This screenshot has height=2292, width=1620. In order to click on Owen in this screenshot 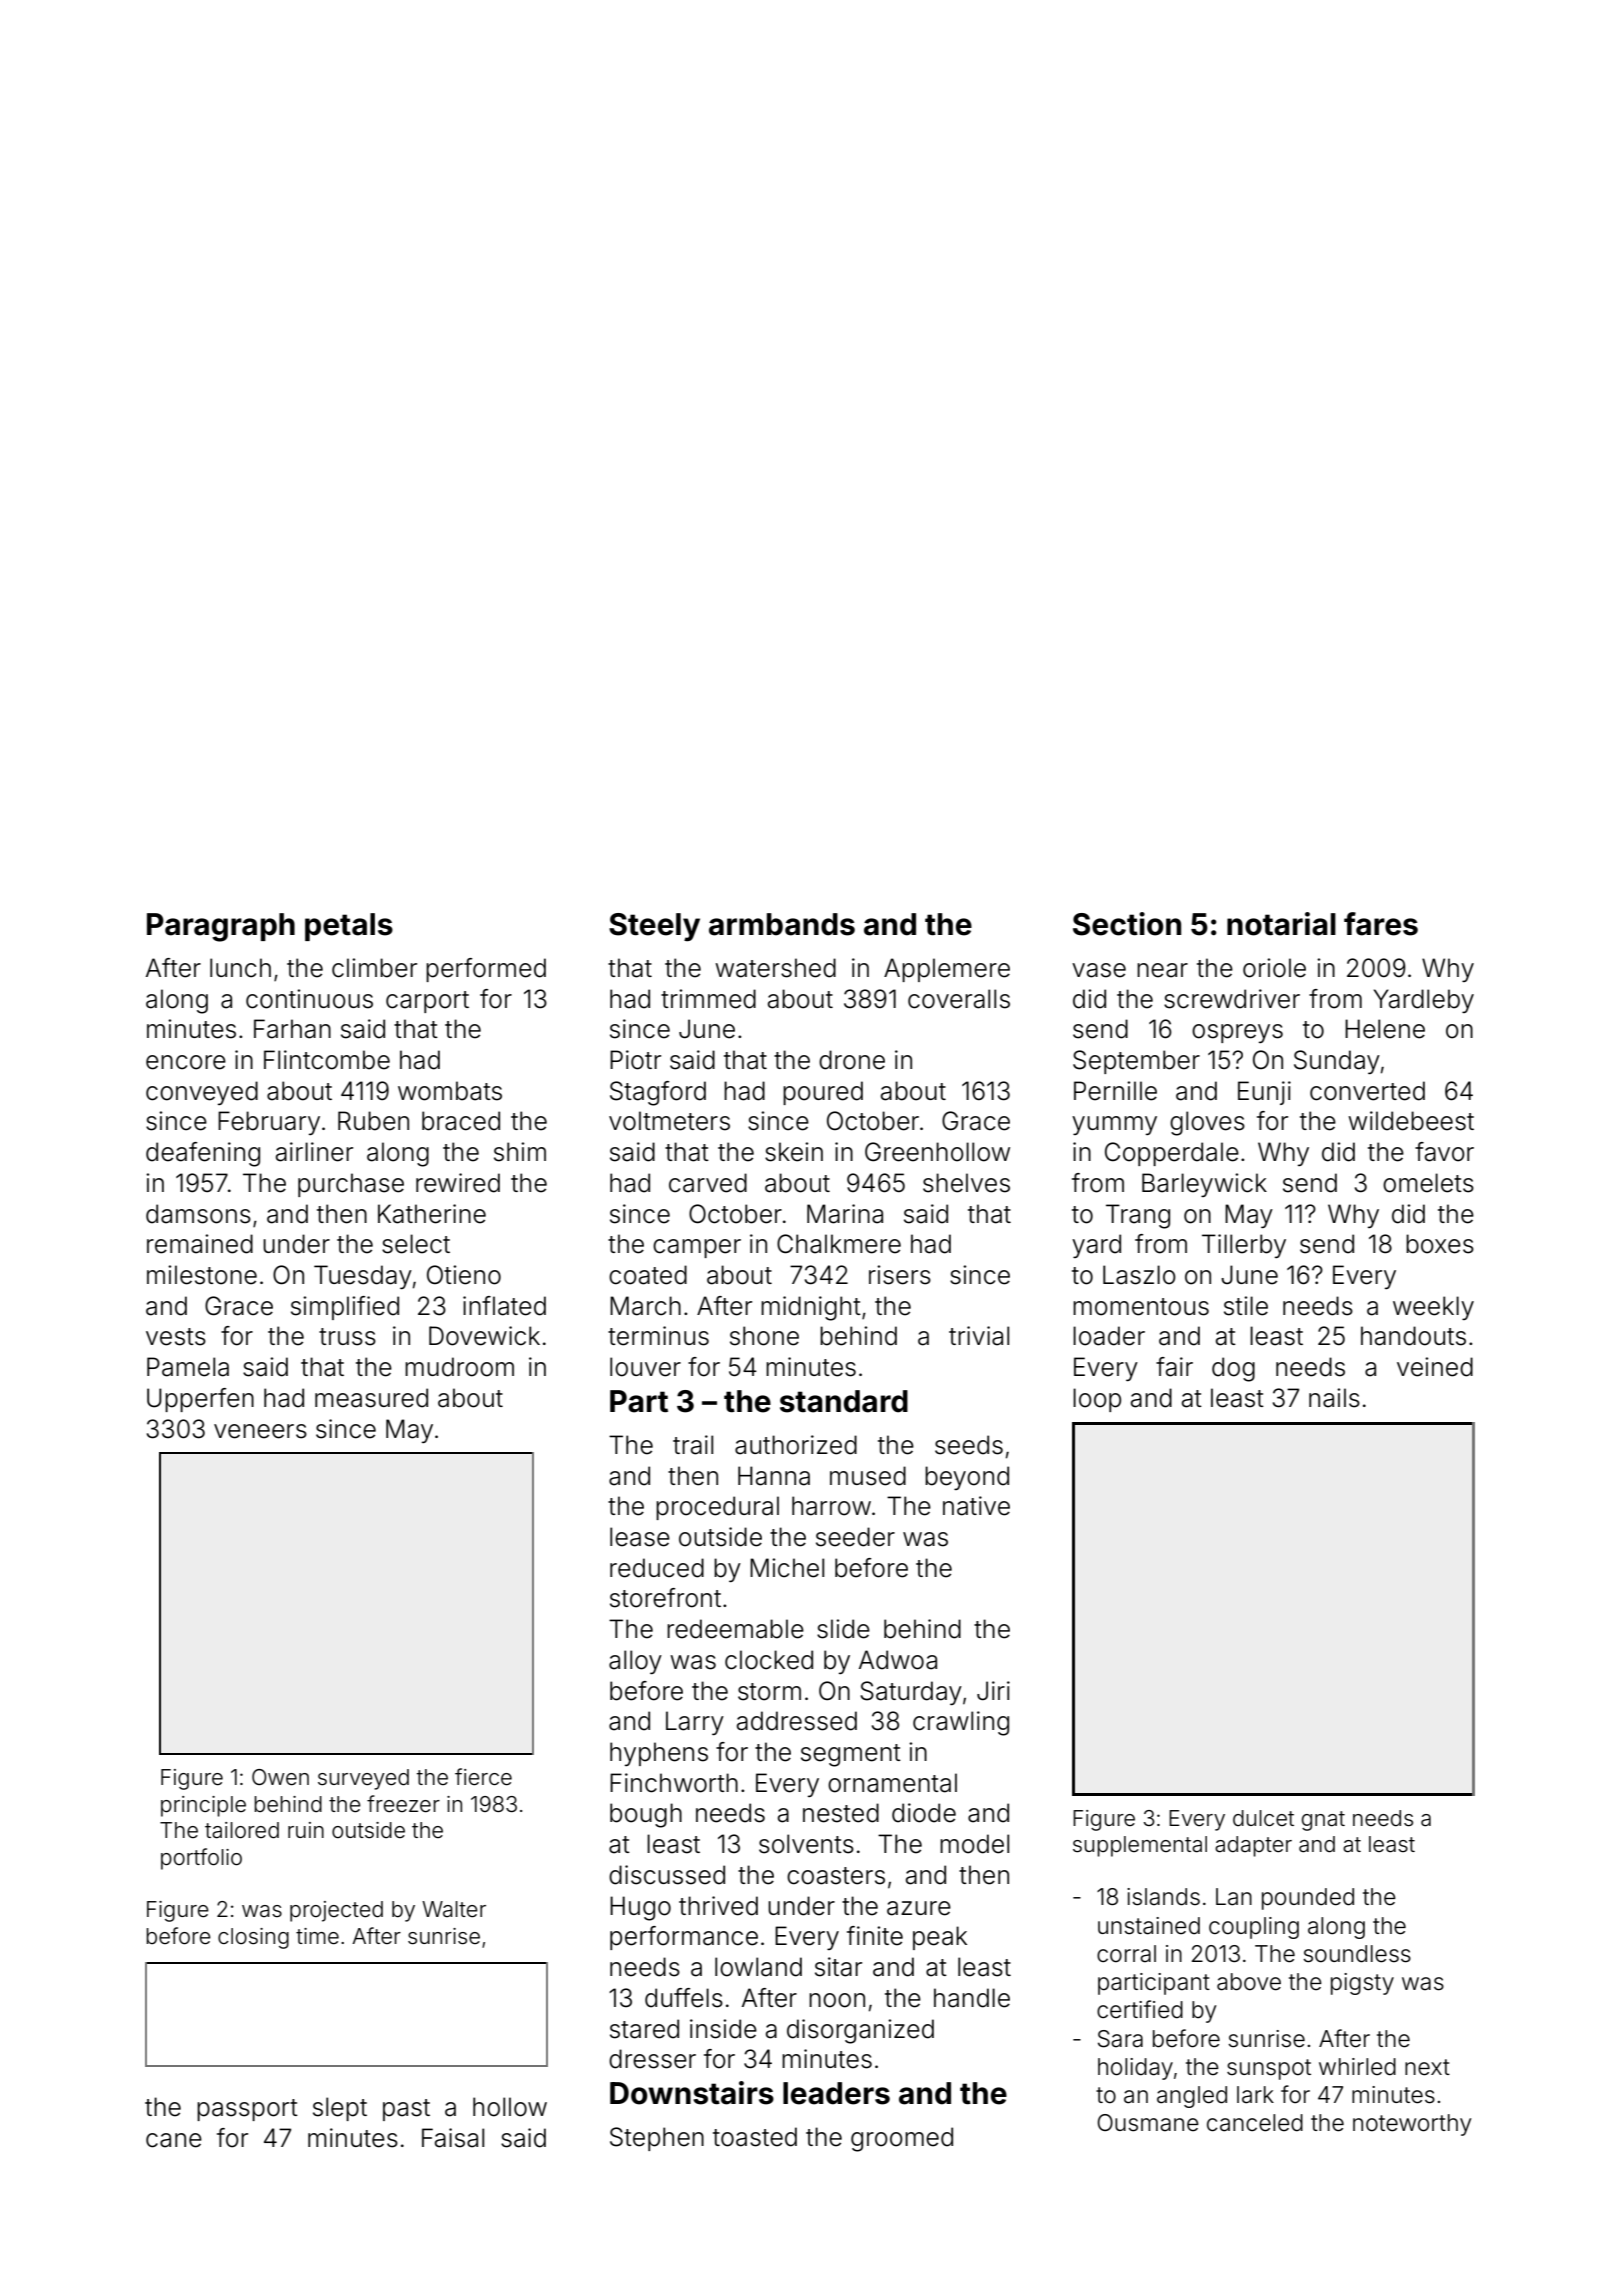, I will do `click(280, 1777)`.
